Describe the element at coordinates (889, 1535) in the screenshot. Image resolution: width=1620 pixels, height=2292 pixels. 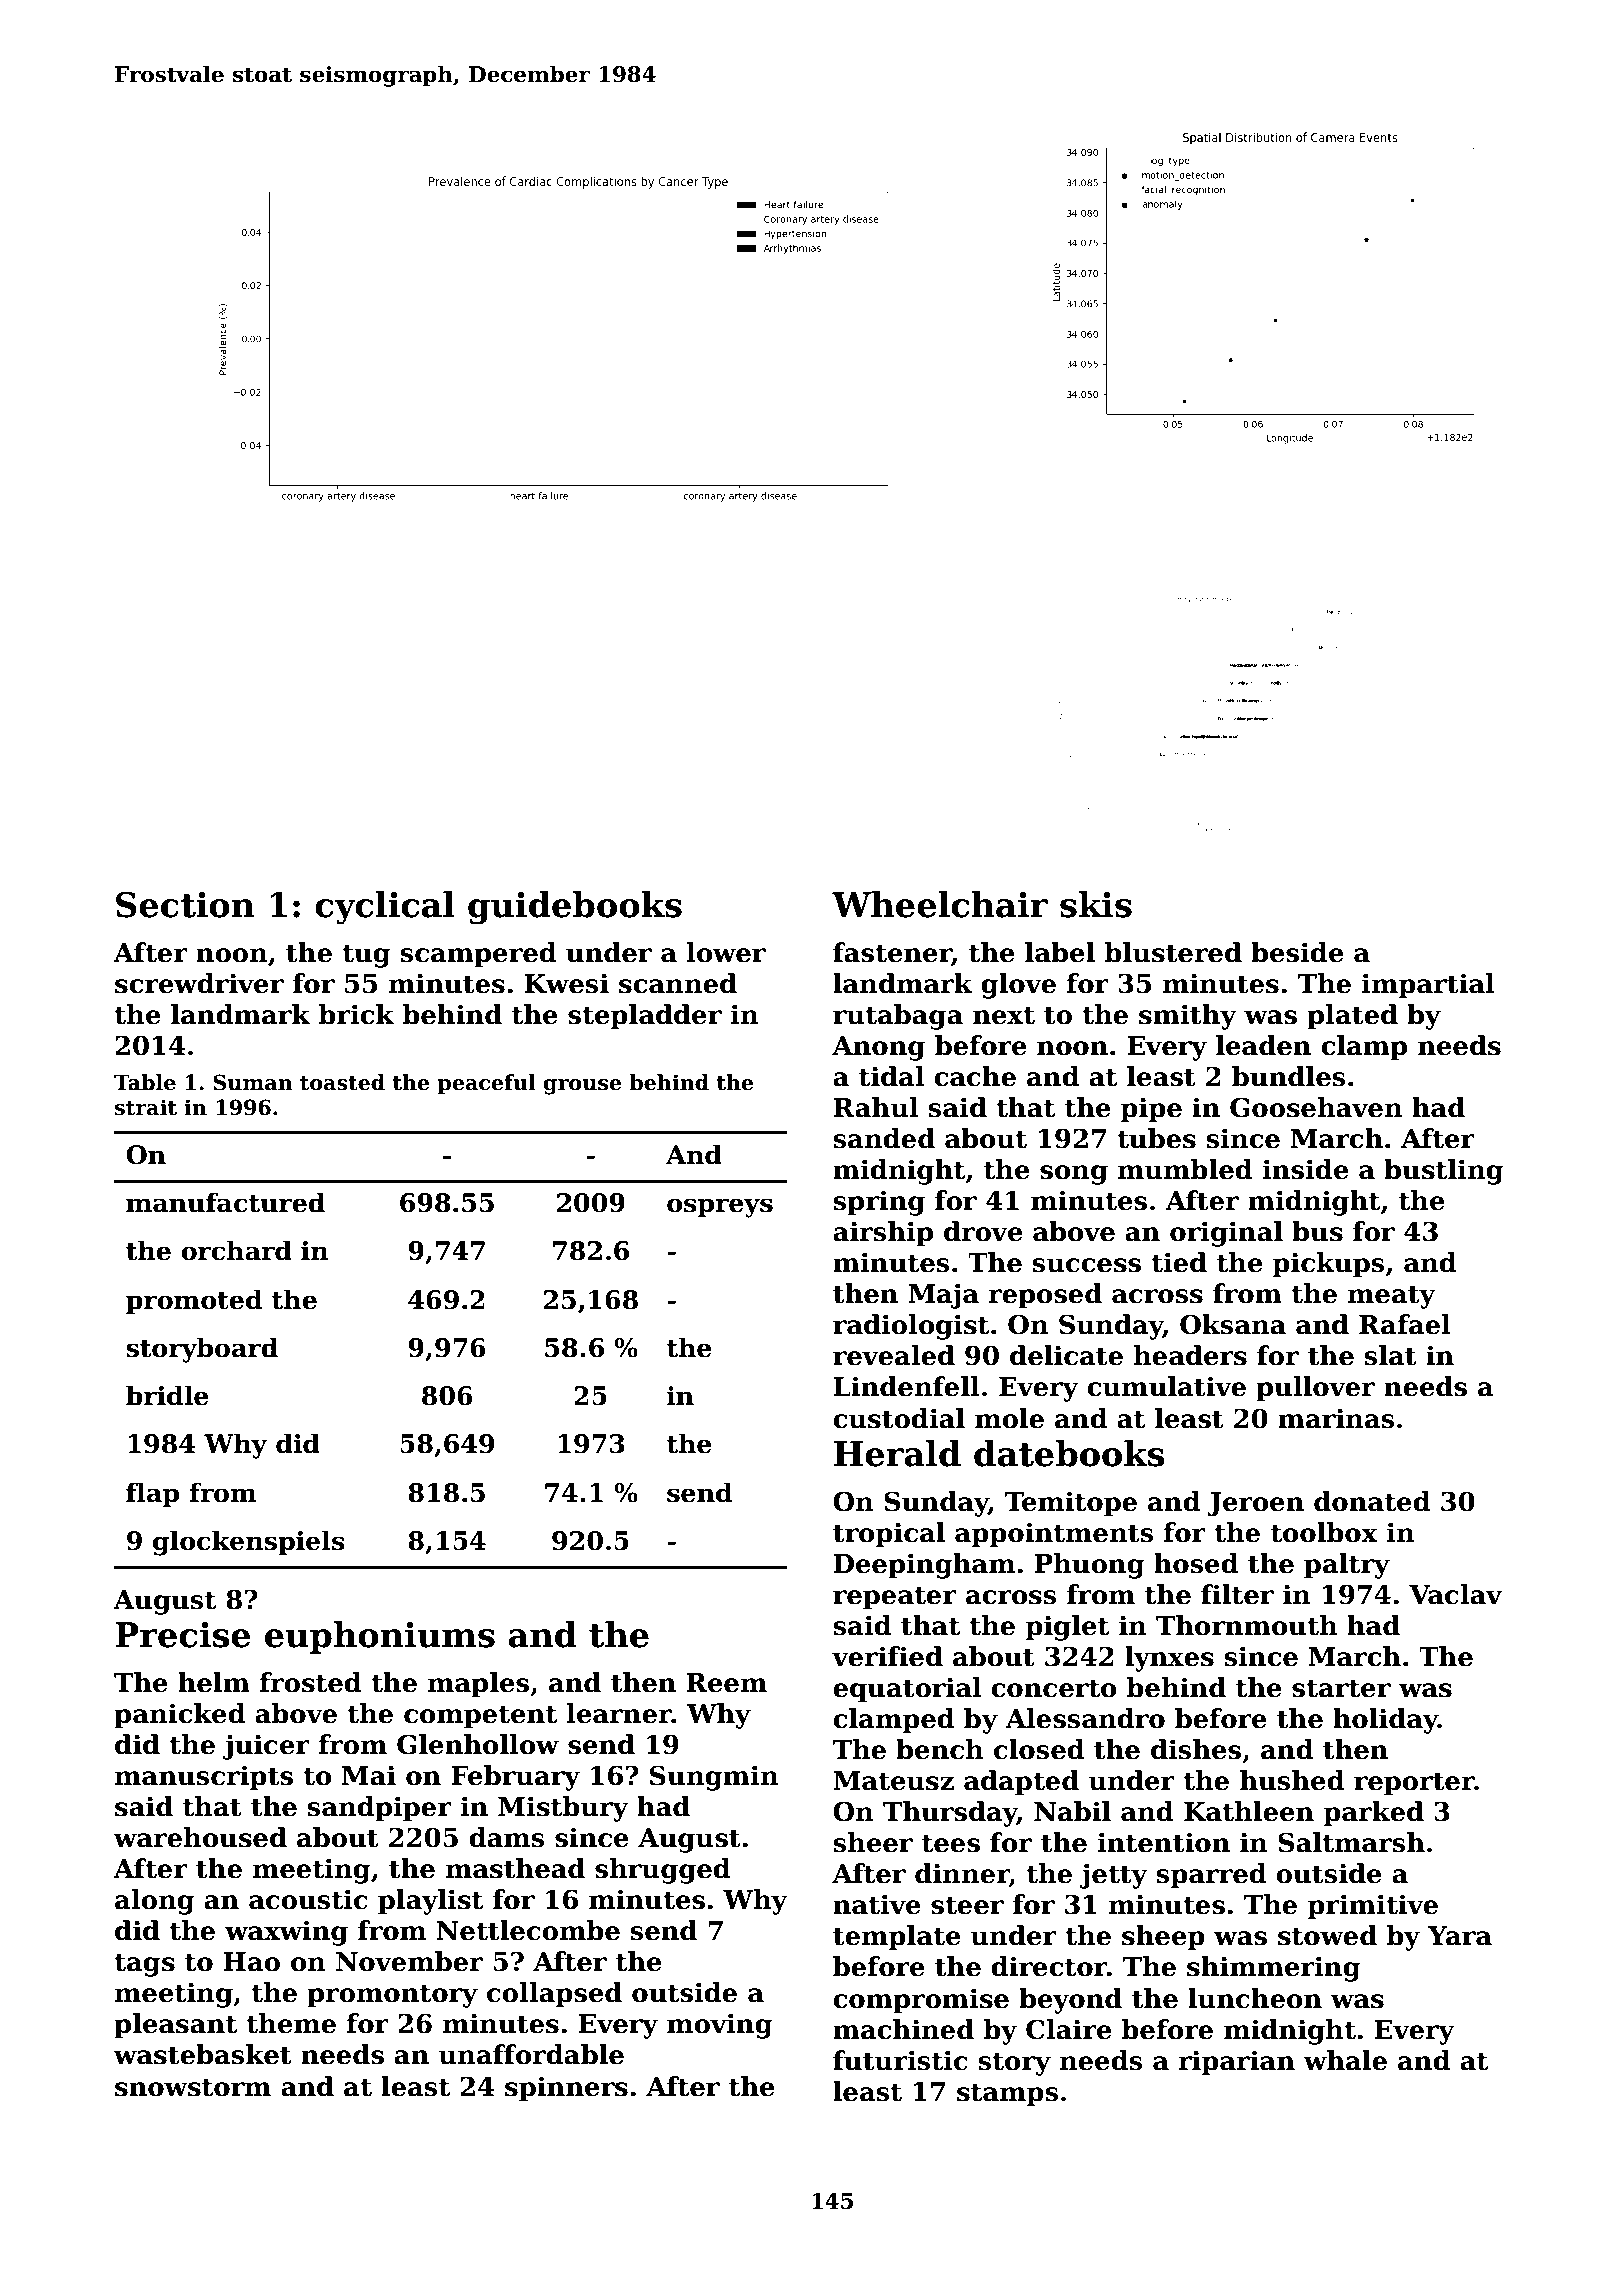
I see `tropical` at that location.
